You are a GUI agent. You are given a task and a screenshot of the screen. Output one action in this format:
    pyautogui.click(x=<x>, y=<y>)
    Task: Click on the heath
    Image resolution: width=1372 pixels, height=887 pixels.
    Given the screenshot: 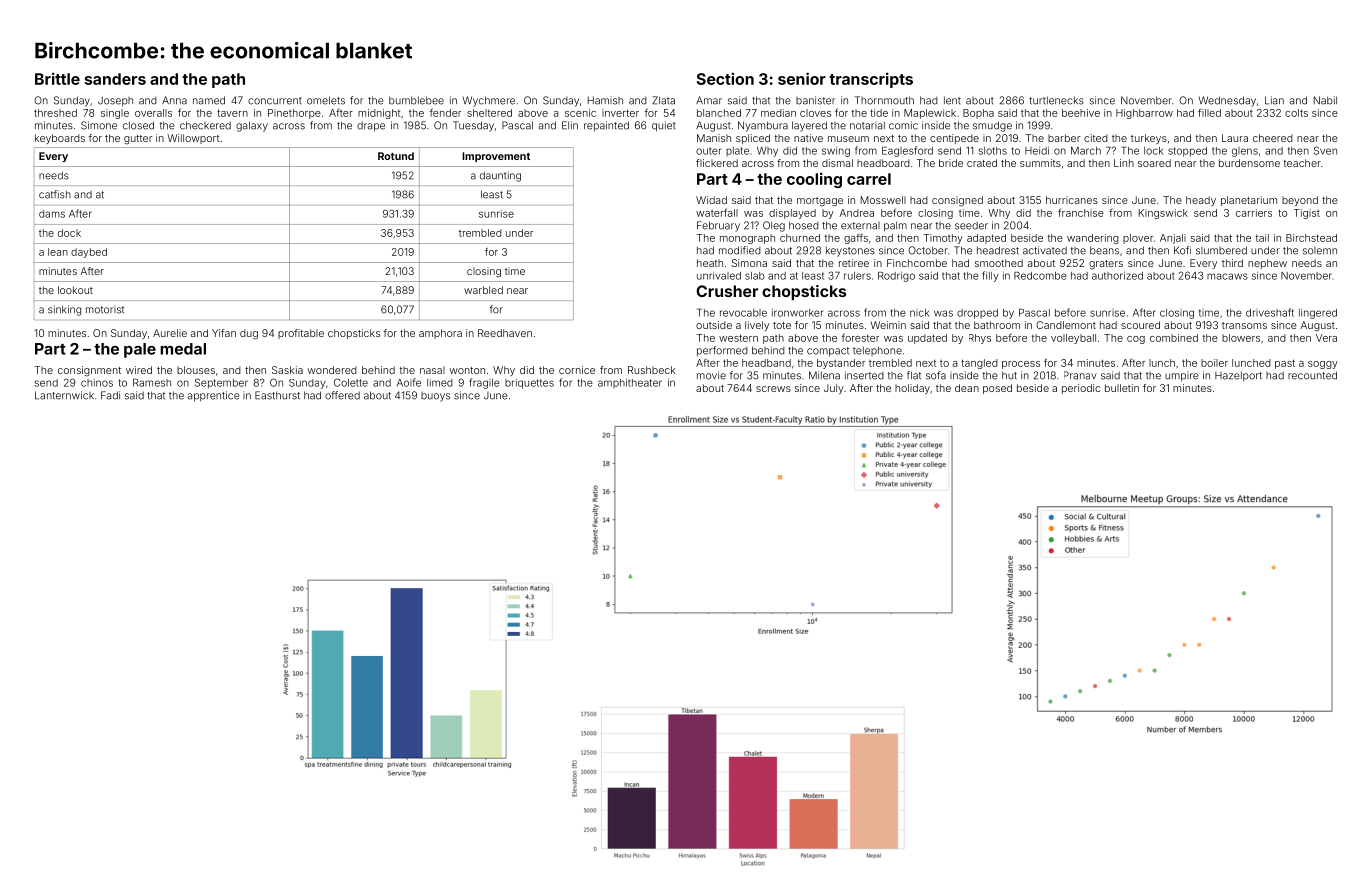 What is the action you would take?
    pyautogui.click(x=710, y=263)
